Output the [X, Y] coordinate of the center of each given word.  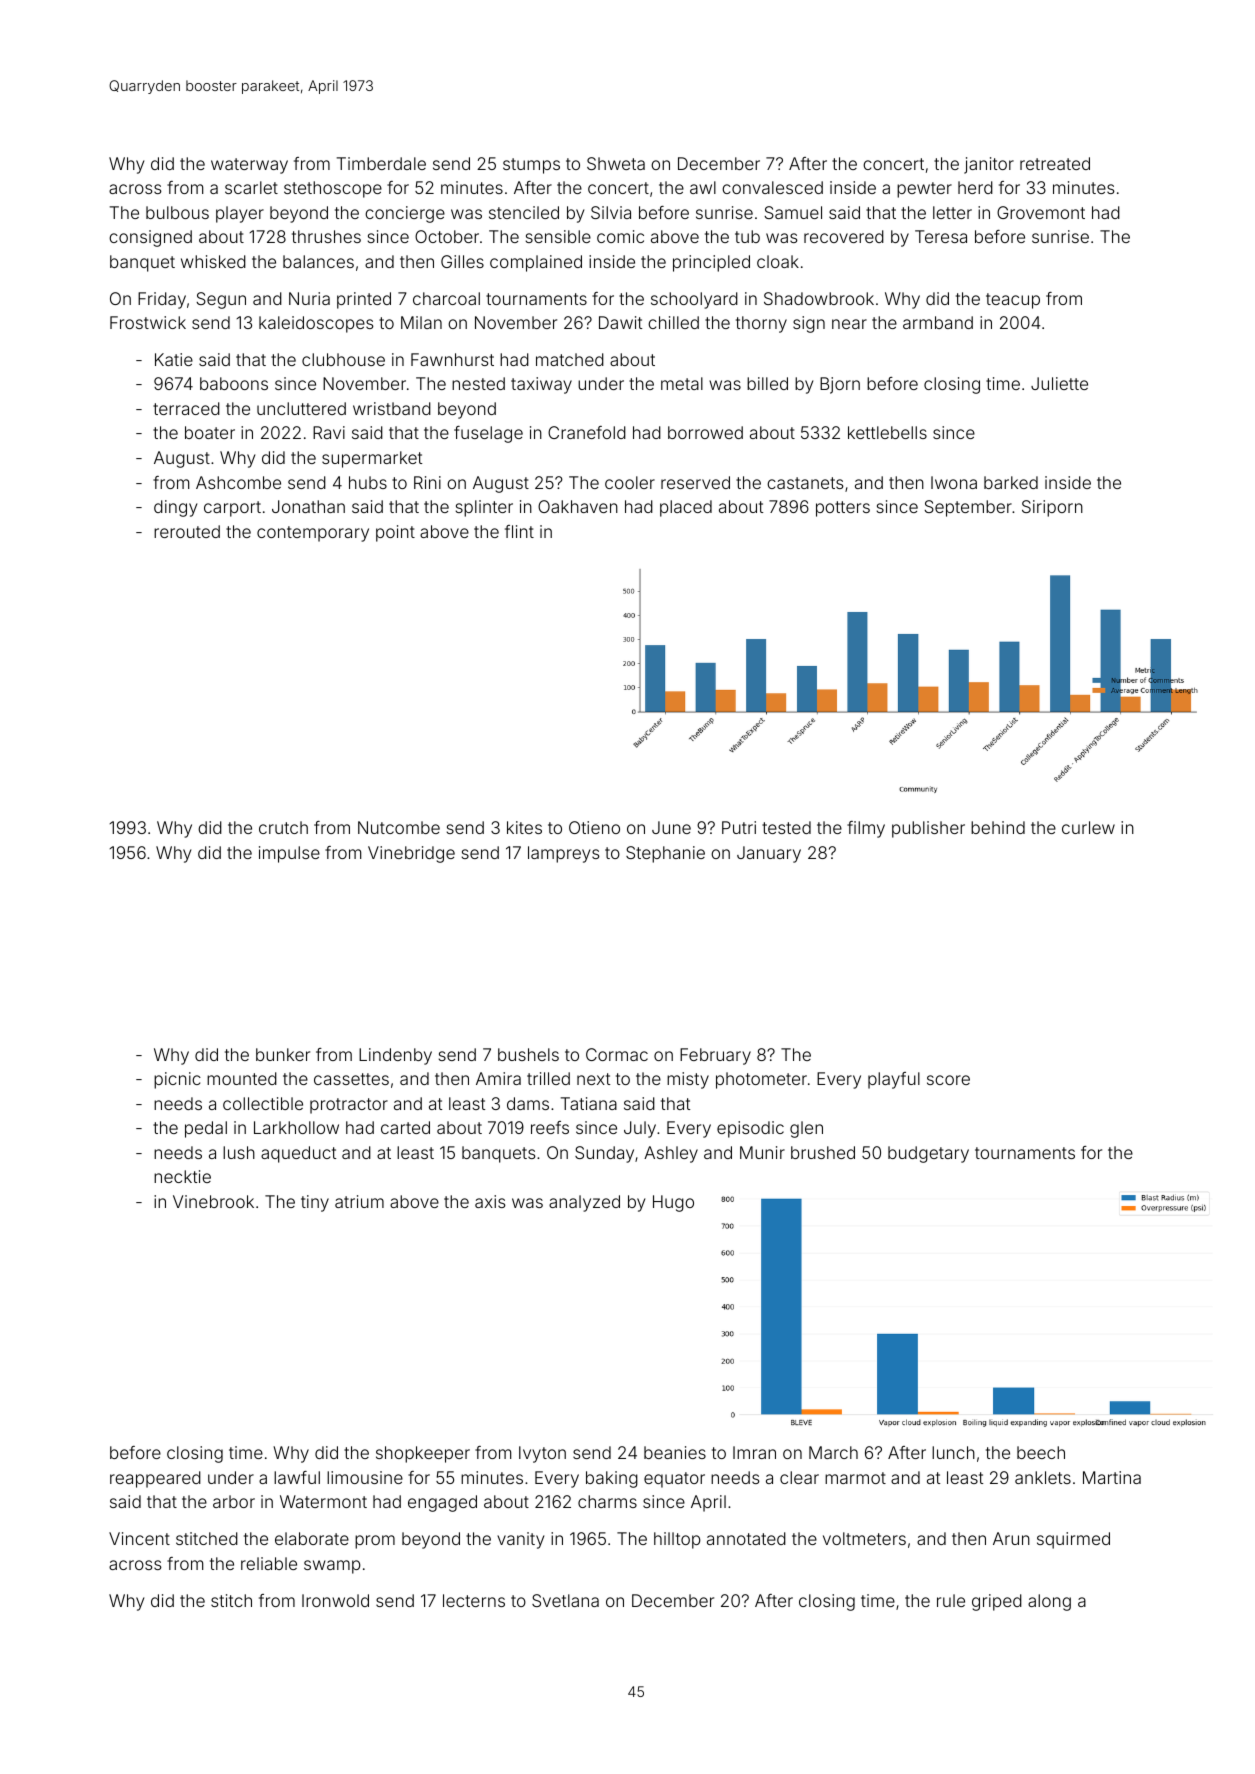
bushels [528, 1054]
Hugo [673, 1203]
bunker [283, 1054]
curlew [1088, 827]
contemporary [313, 534]
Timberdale [381, 163]
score [948, 1080]
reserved [695, 482]
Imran [754, 1452]
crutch [283, 827]
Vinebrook [213, 1201]
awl [703, 187]
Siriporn [1052, 508]
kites [524, 827]
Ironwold [335, 1600]
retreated [1055, 163]
